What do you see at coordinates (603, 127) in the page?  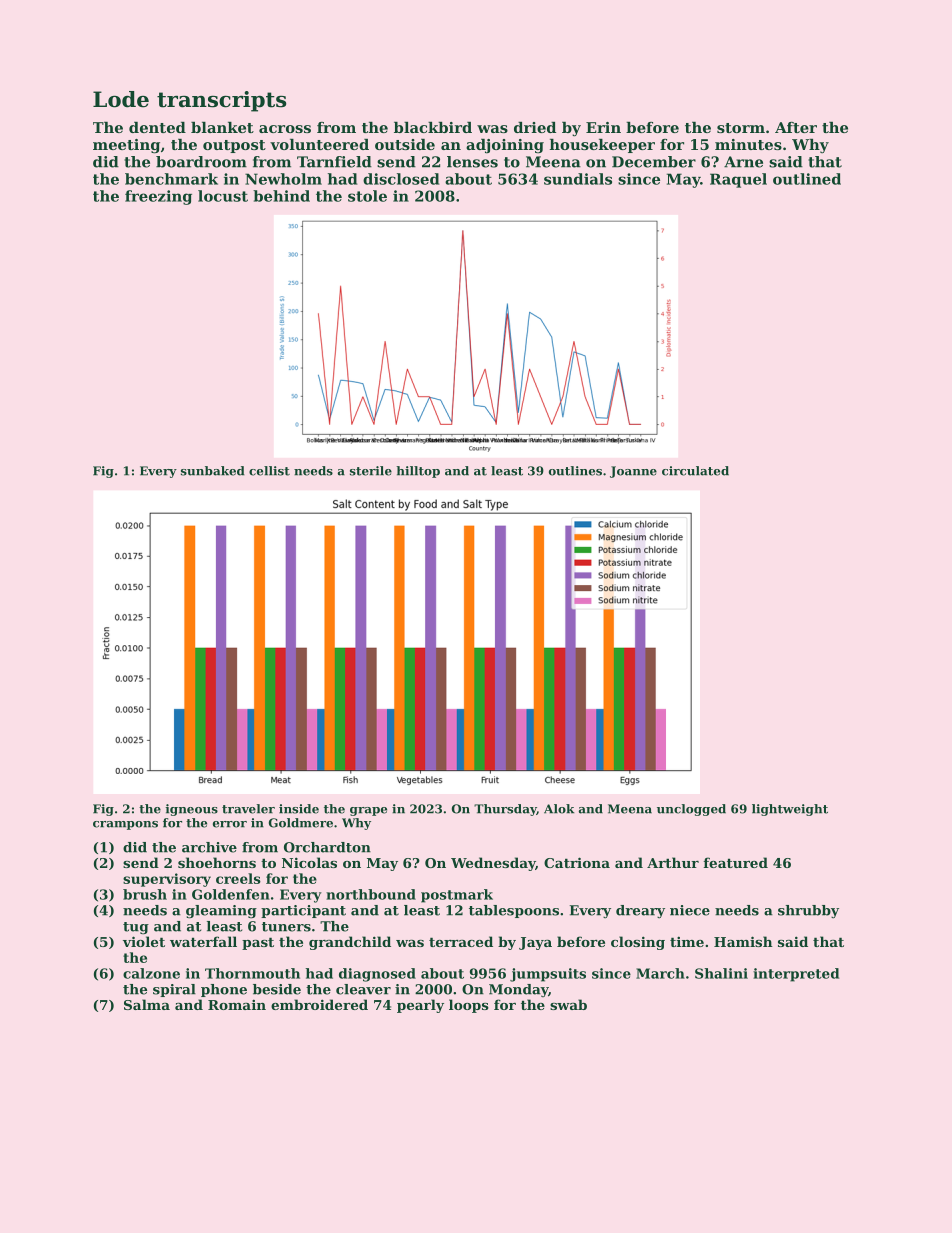 I see `Erin` at bounding box center [603, 127].
